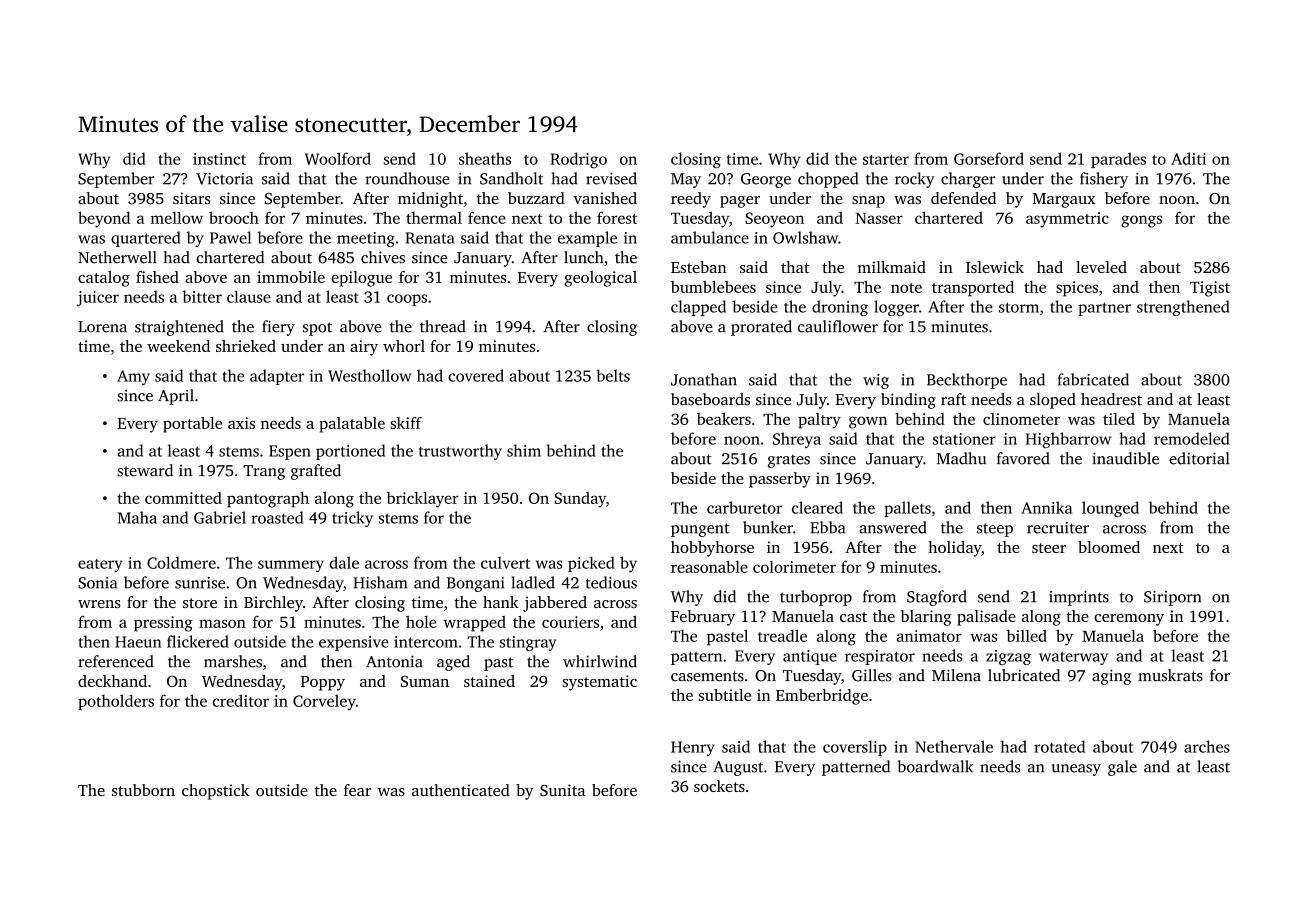 This screenshot has height=924, width=1308. I want to click on lounged, so click(1110, 509).
